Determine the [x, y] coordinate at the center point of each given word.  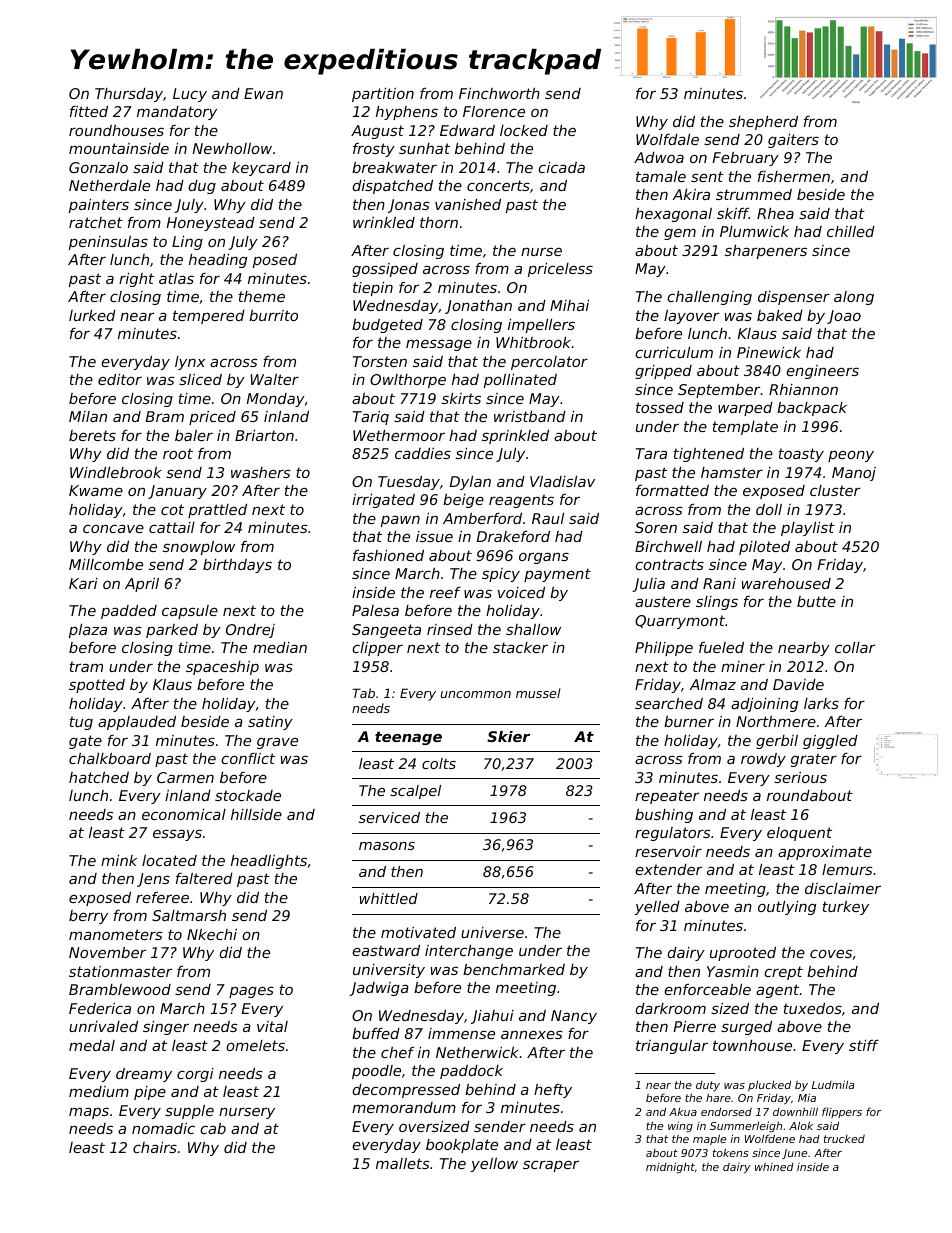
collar [855, 647]
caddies [423, 453]
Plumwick [754, 231]
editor [120, 379]
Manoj [854, 474]
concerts [498, 185]
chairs [155, 1147]
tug [81, 723]
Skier [508, 736]
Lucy [190, 95]
